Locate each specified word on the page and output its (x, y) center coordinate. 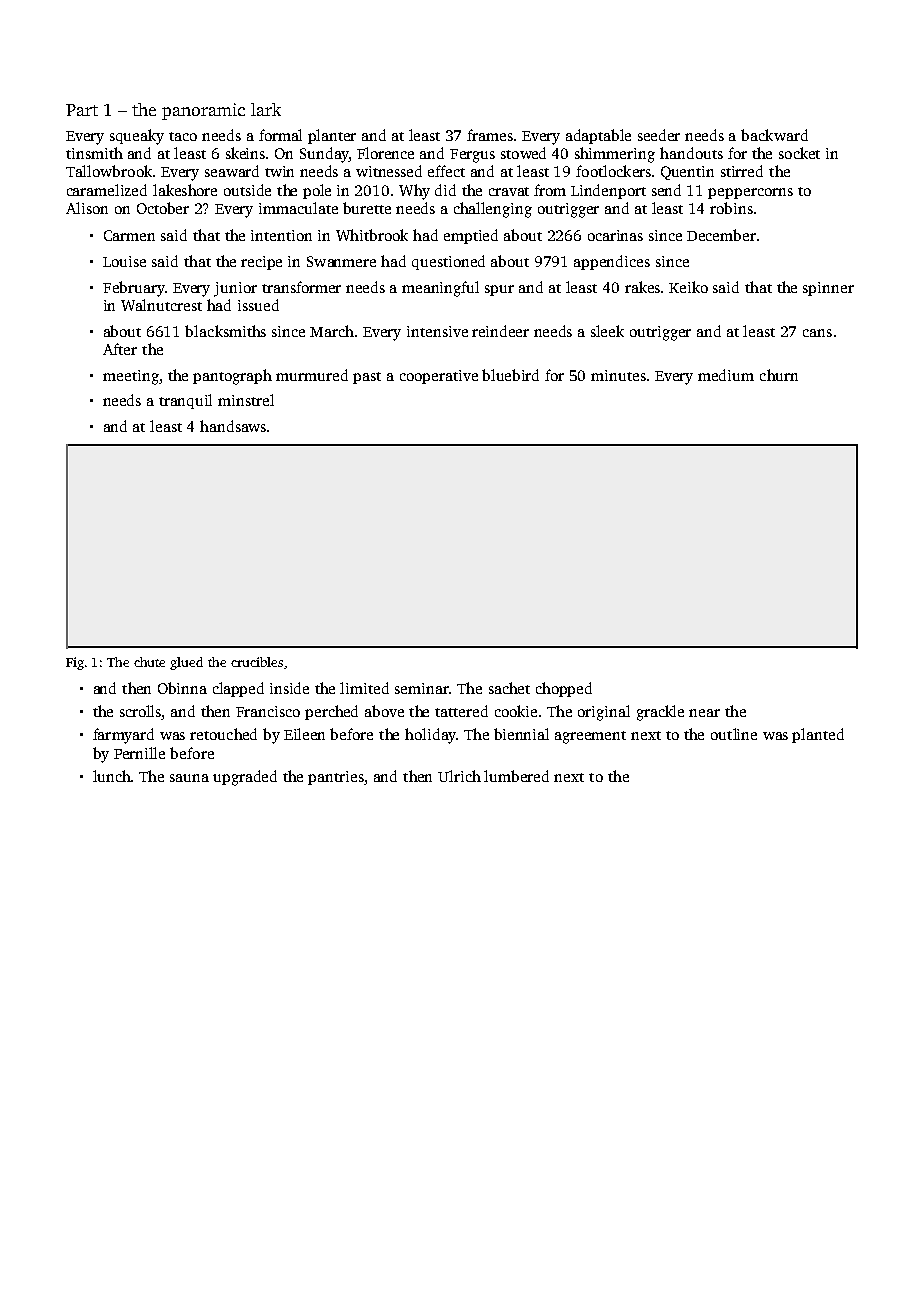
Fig (75, 663)
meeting (131, 377)
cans (817, 333)
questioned (448, 262)
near (704, 713)
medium (726, 375)
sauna (189, 778)
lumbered (516, 776)
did (445, 190)
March (332, 331)
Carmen (129, 235)
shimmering (615, 155)
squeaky (137, 137)
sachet (509, 688)
